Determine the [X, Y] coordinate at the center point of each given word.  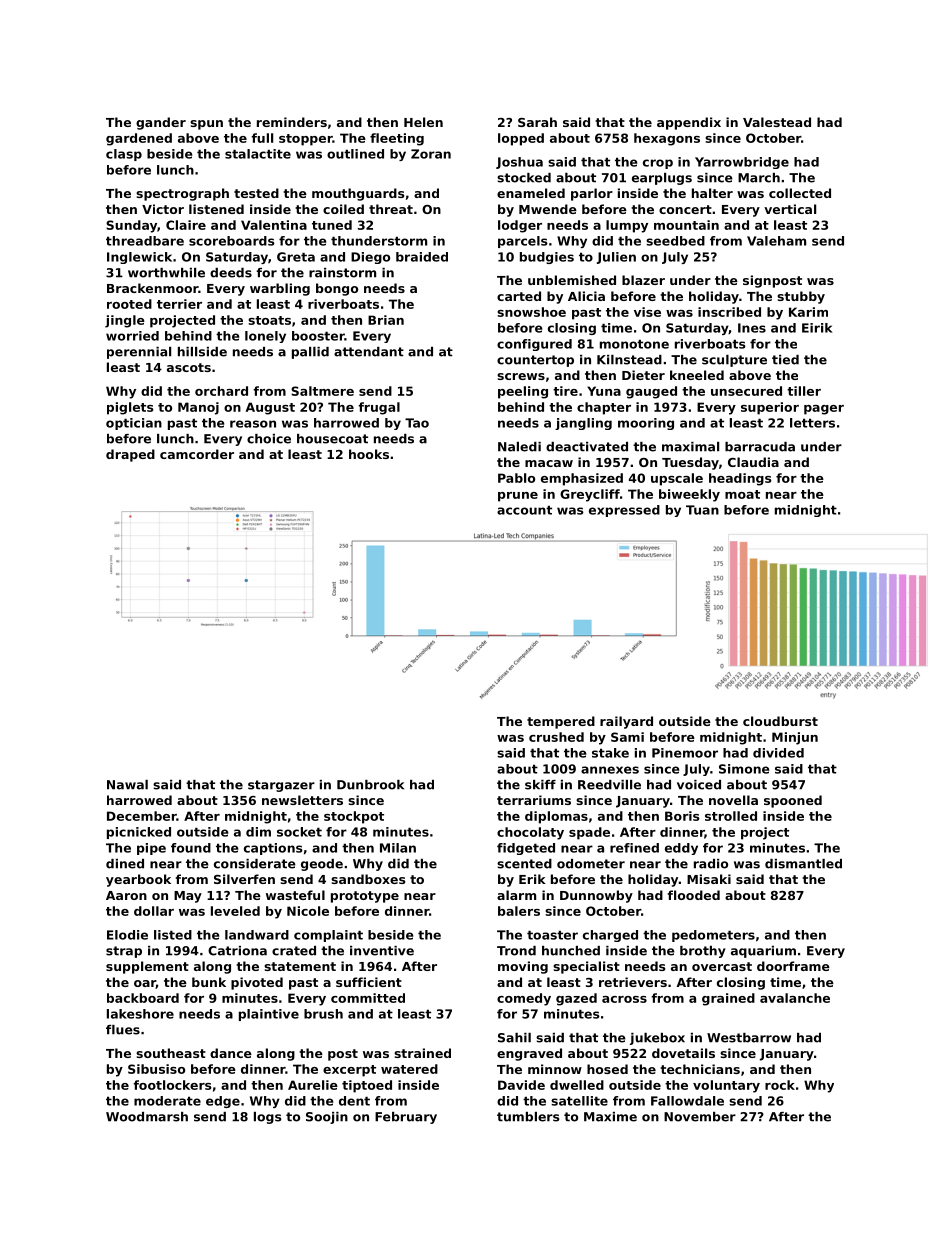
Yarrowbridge [742, 163]
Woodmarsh [147, 1117]
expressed [624, 511]
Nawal [127, 785]
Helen [423, 122]
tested [256, 193]
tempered [561, 722]
